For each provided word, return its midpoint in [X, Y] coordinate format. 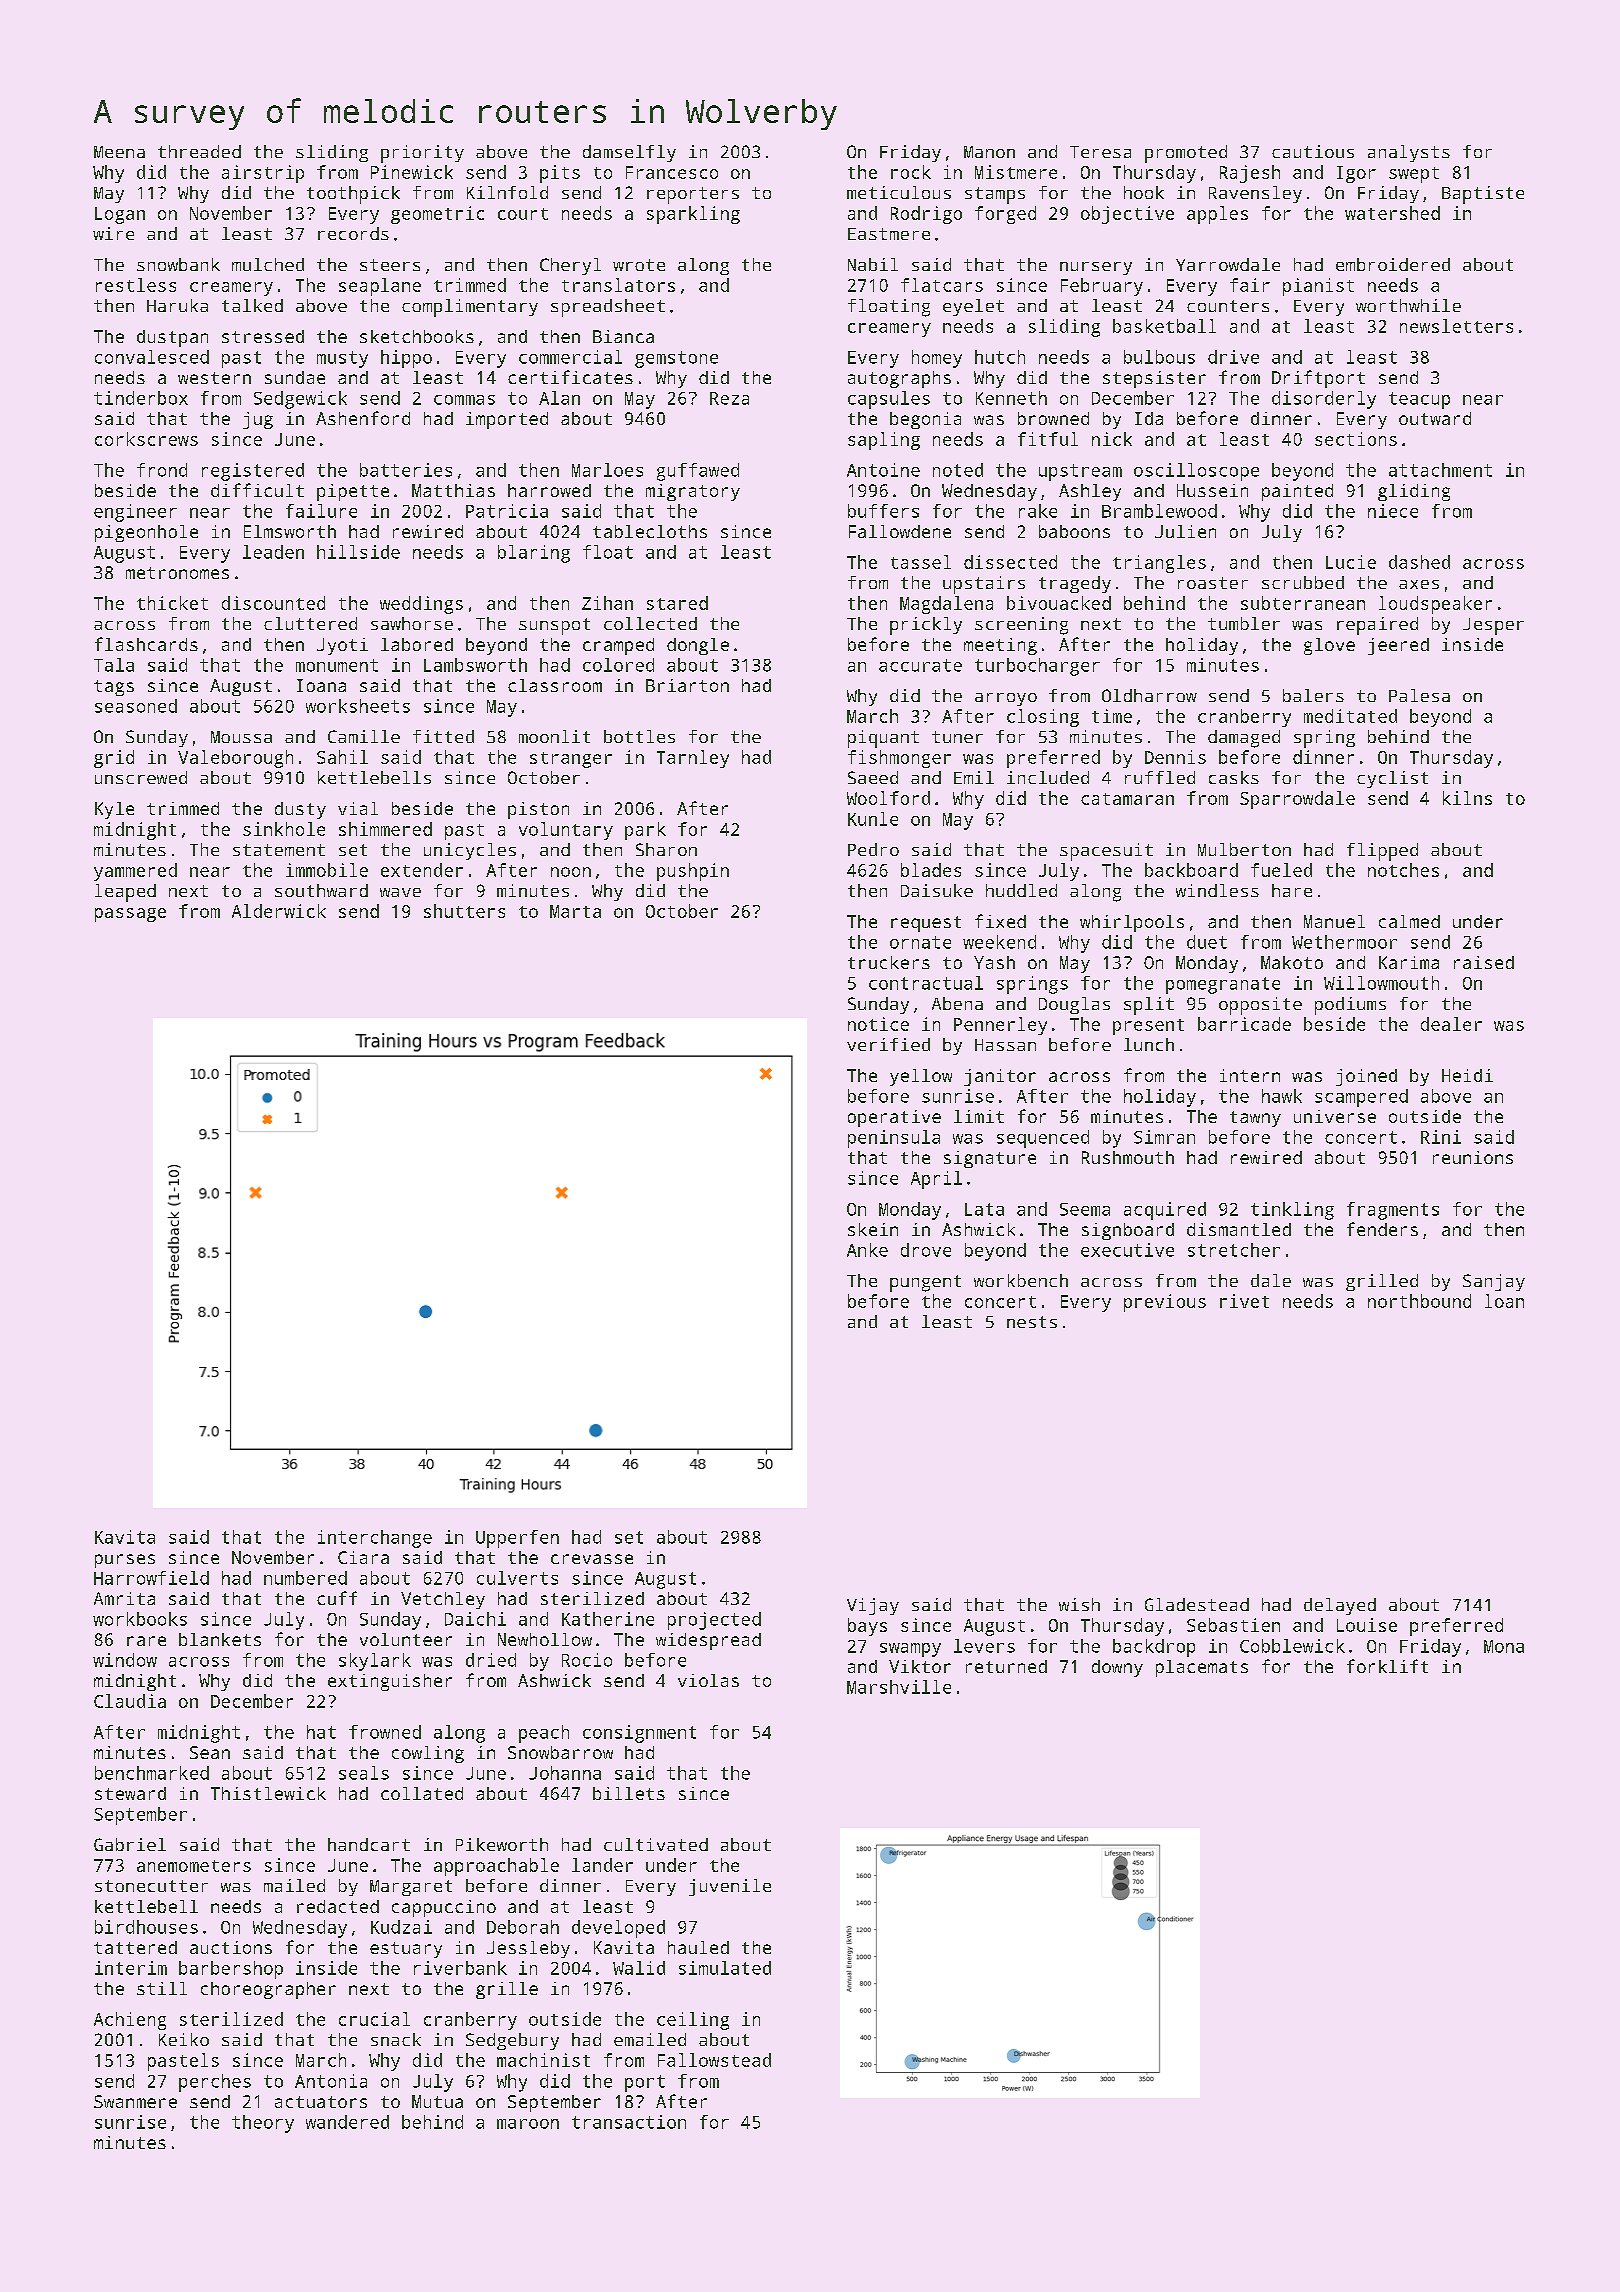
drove [926, 1250]
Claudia [130, 1701]
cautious [1313, 151]
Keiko [184, 2039]
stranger [571, 760]
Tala [114, 665]
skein [873, 1229]
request [926, 924]
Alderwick [279, 911]
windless [1217, 890]
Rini [1441, 1137]
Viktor [920, 1666]
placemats [1202, 1668]
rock [911, 172]
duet [1207, 942]
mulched [268, 264]
